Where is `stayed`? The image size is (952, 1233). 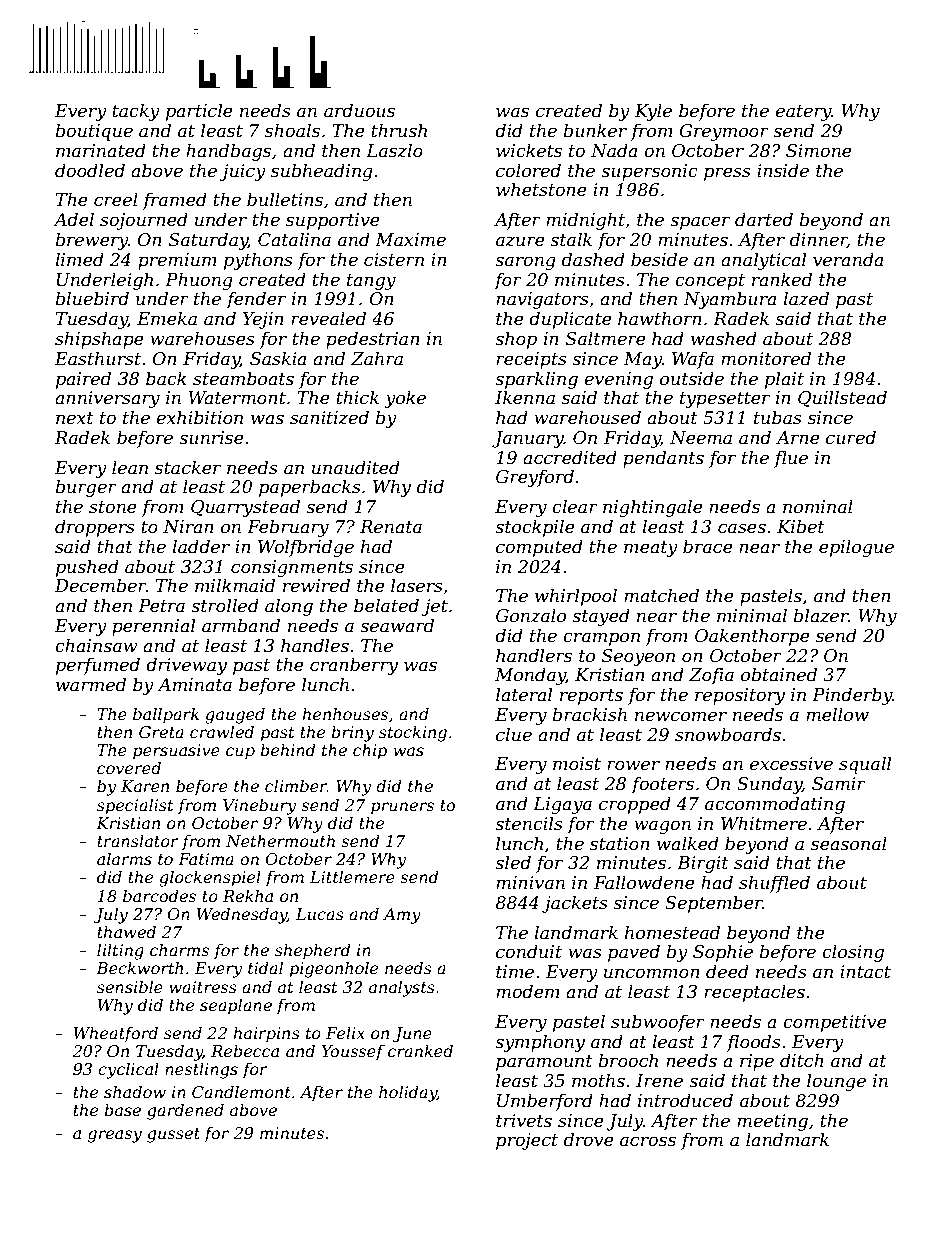
stayed is located at coordinates (601, 617).
